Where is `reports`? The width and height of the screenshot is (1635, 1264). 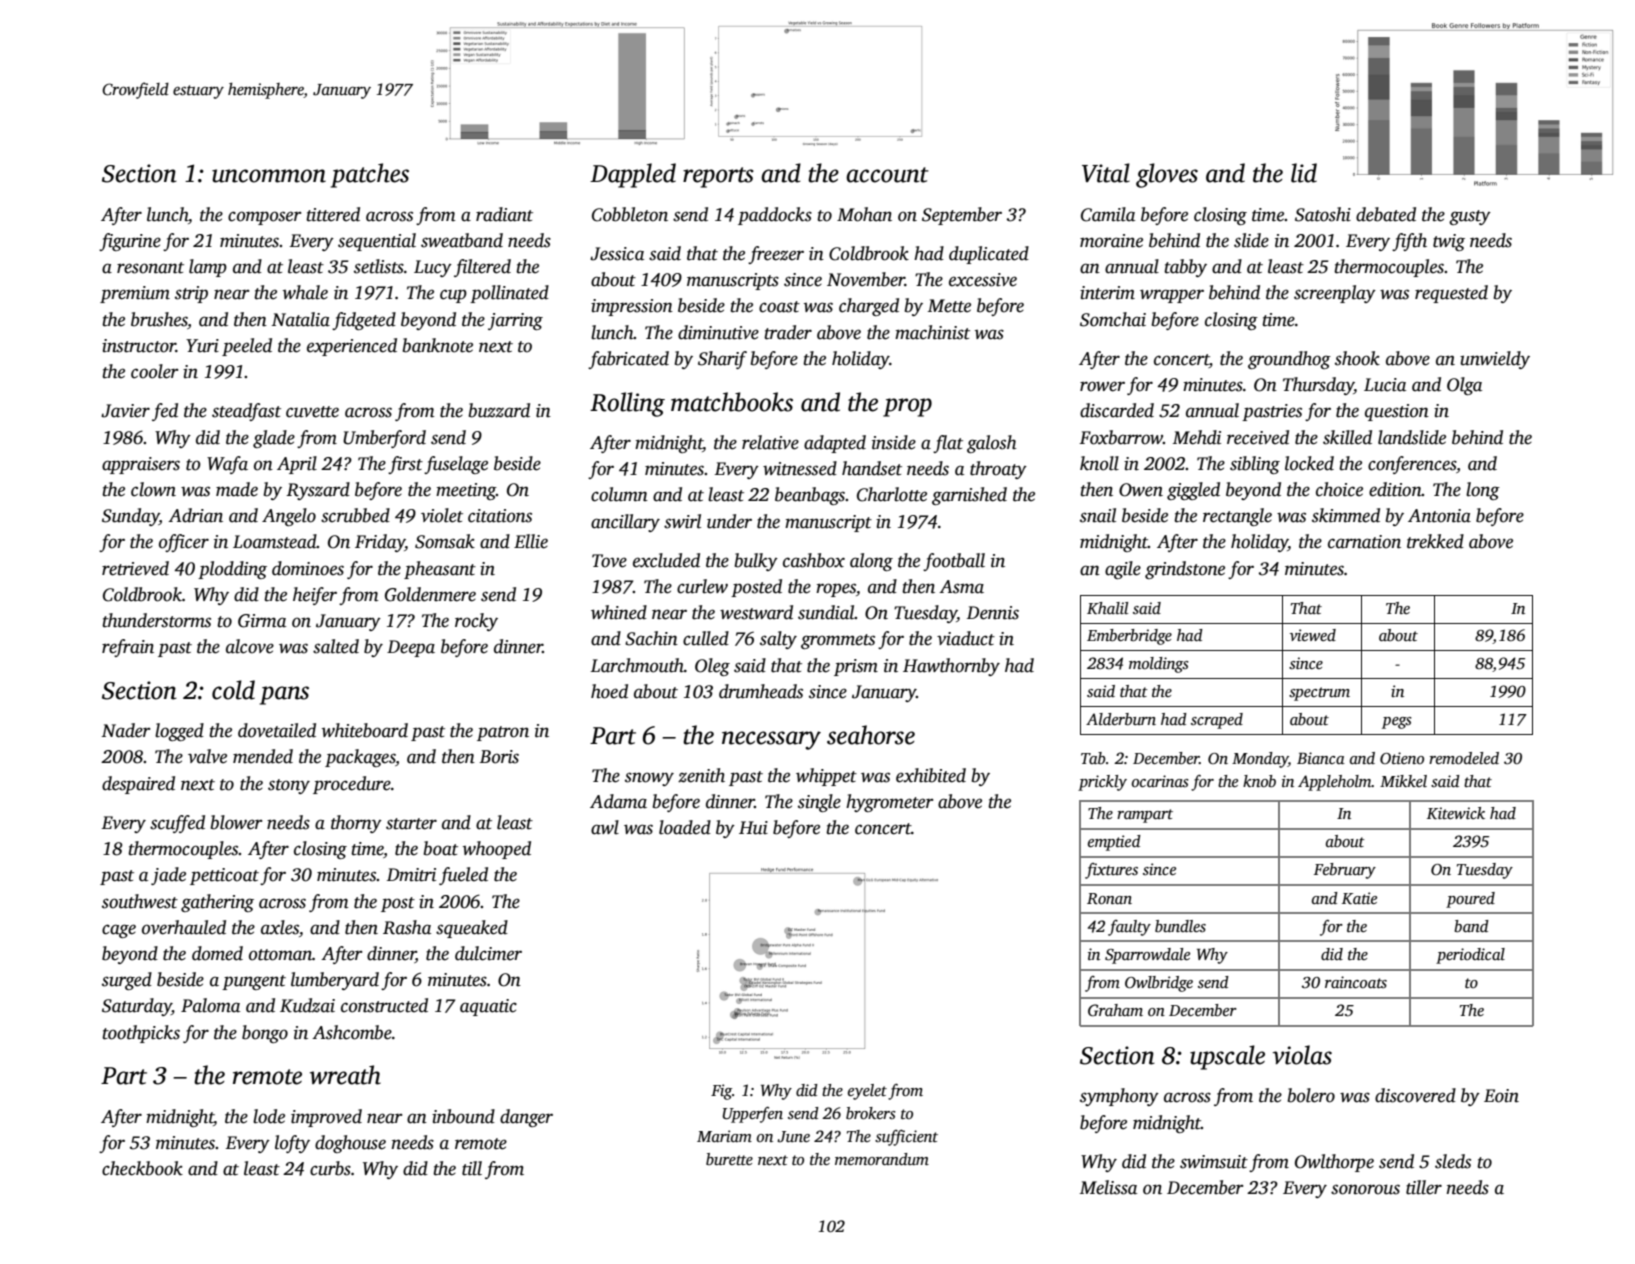
reports is located at coordinates (718, 177).
